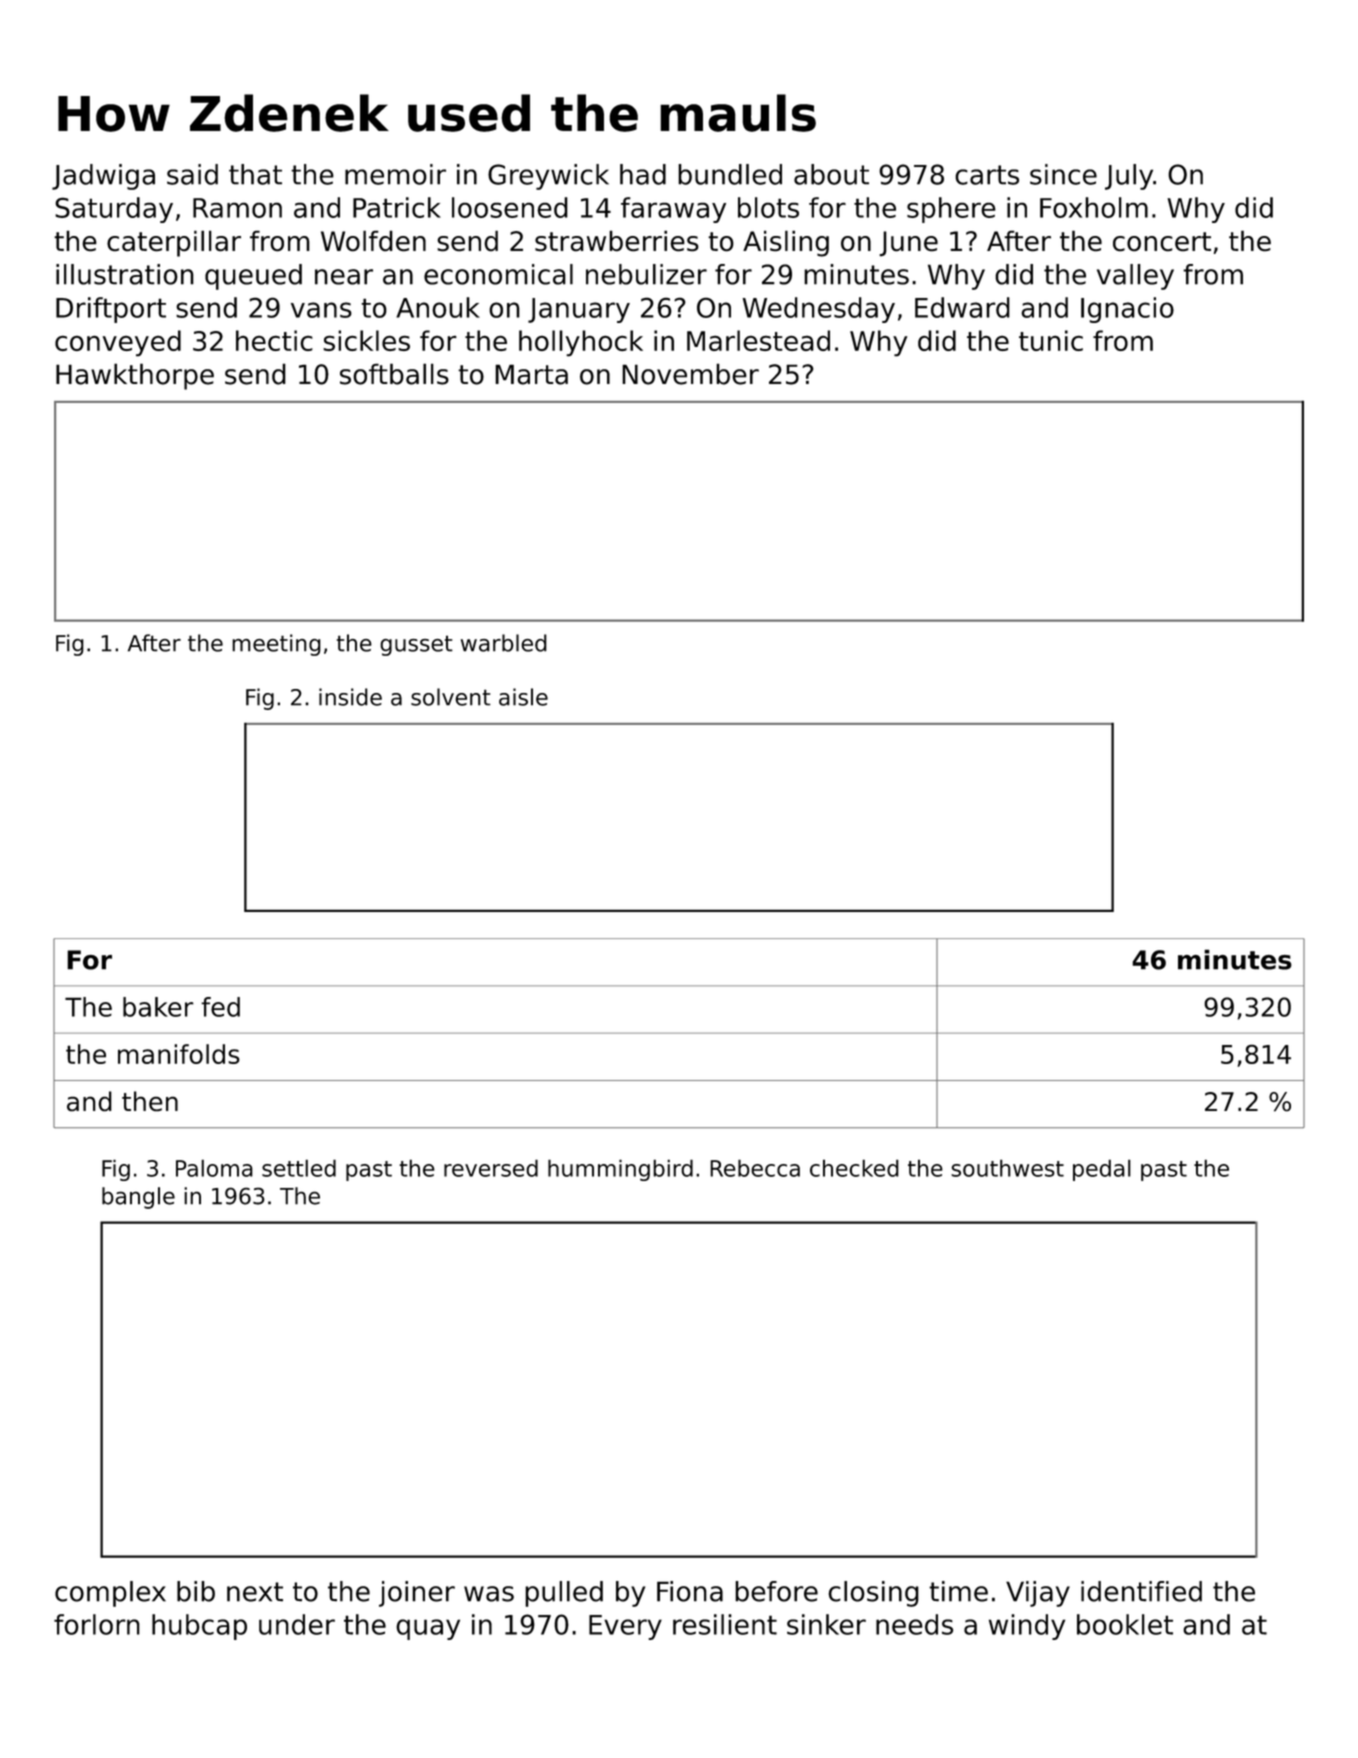 This page has width=1358, height=1758. Describe the element at coordinates (564, 1594) in the page. I see `pulled` at that location.
